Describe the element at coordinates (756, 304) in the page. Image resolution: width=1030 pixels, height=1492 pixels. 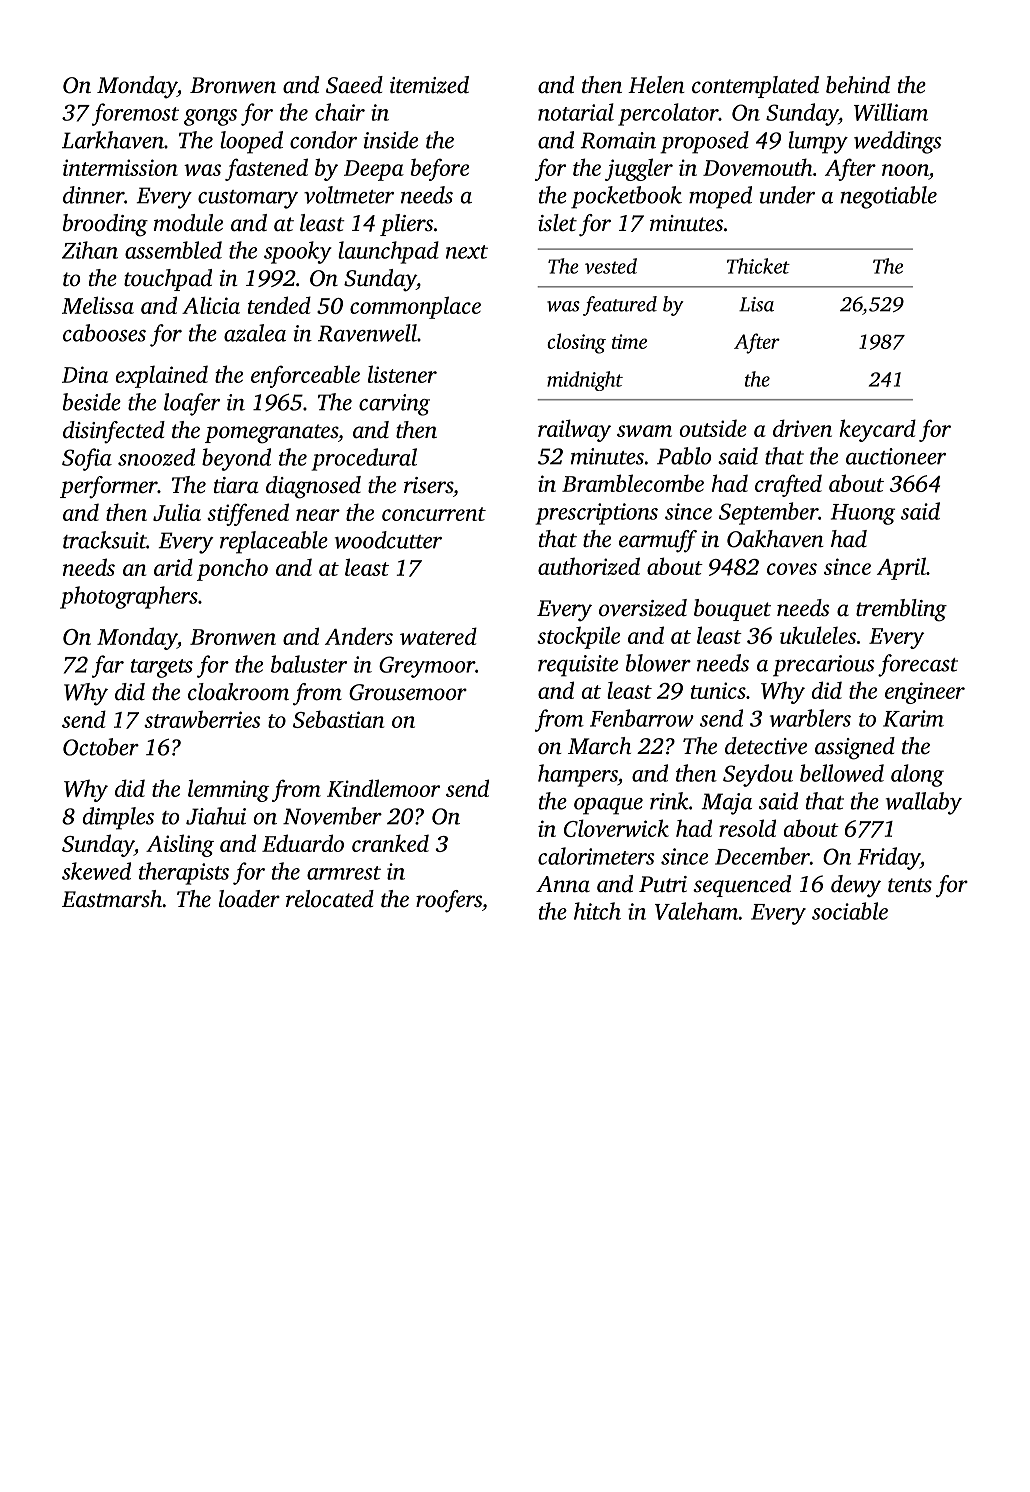
I see `Lisa` at that location.
